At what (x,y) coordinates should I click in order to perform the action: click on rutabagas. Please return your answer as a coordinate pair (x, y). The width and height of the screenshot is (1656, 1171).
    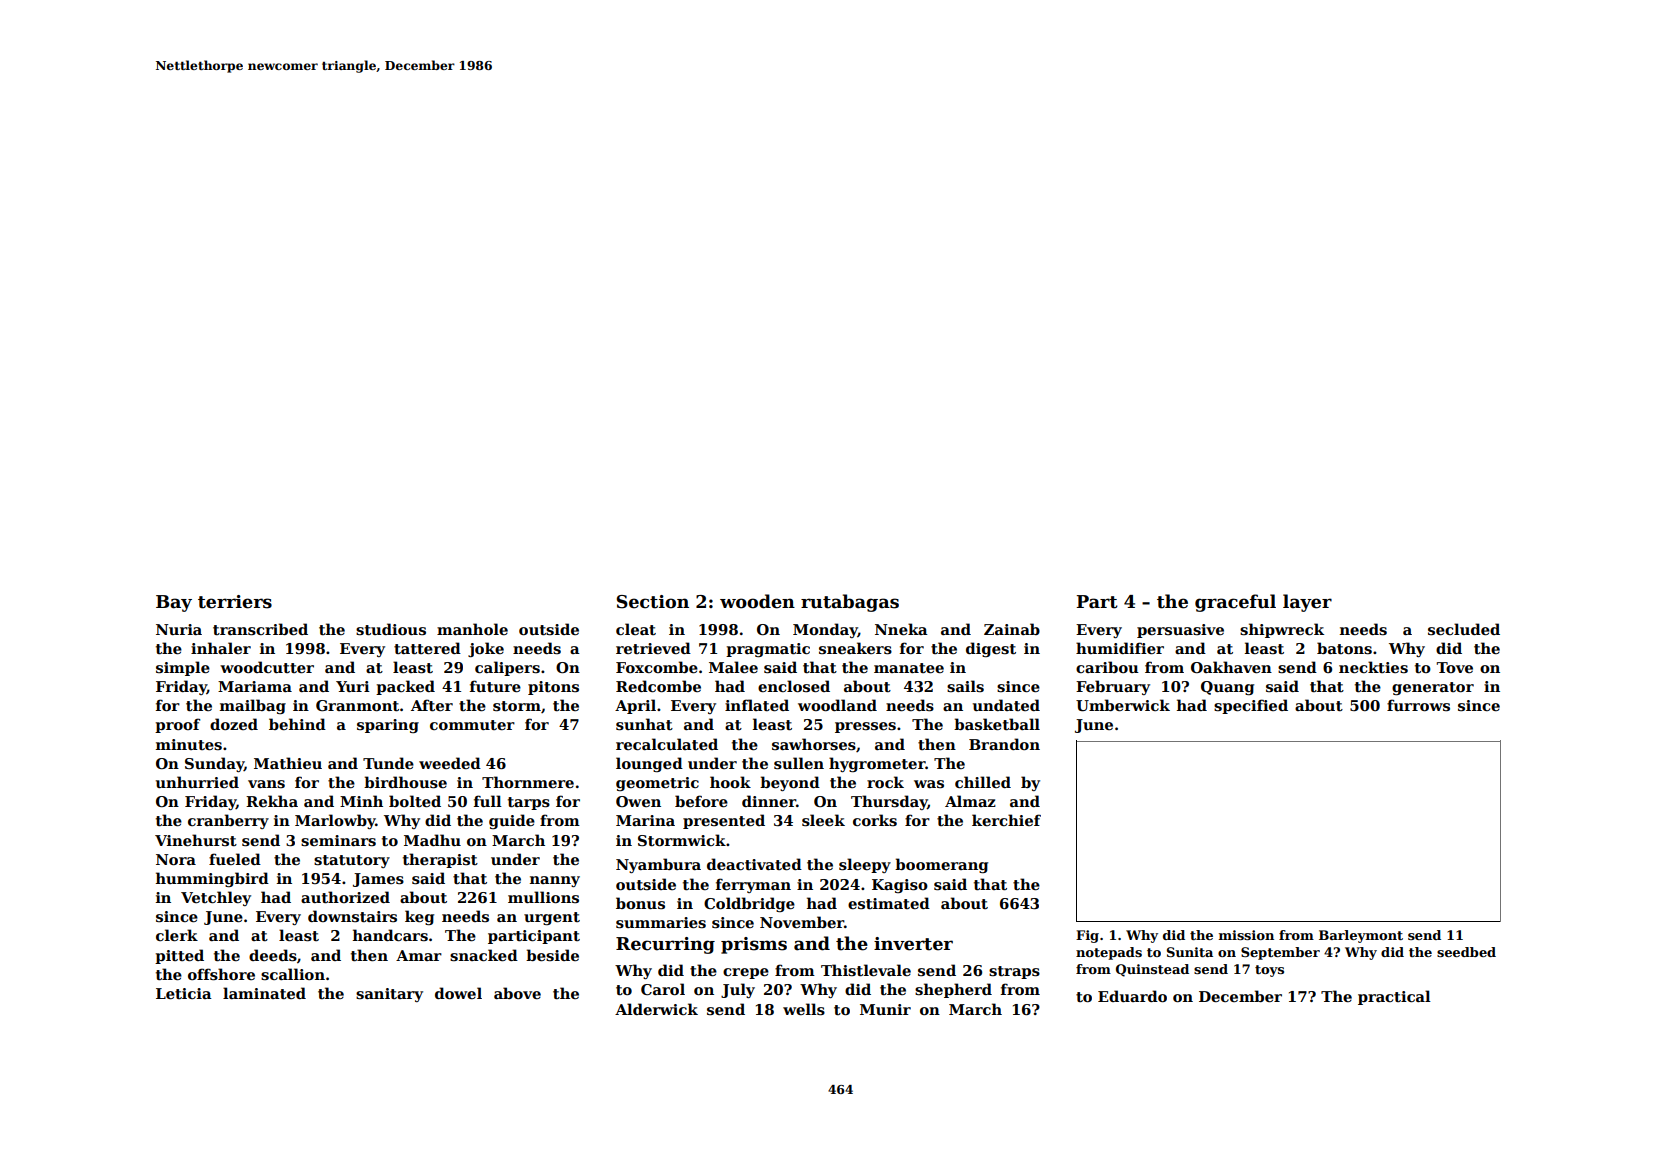
    Looking at the image, I should click on (850, 603).
